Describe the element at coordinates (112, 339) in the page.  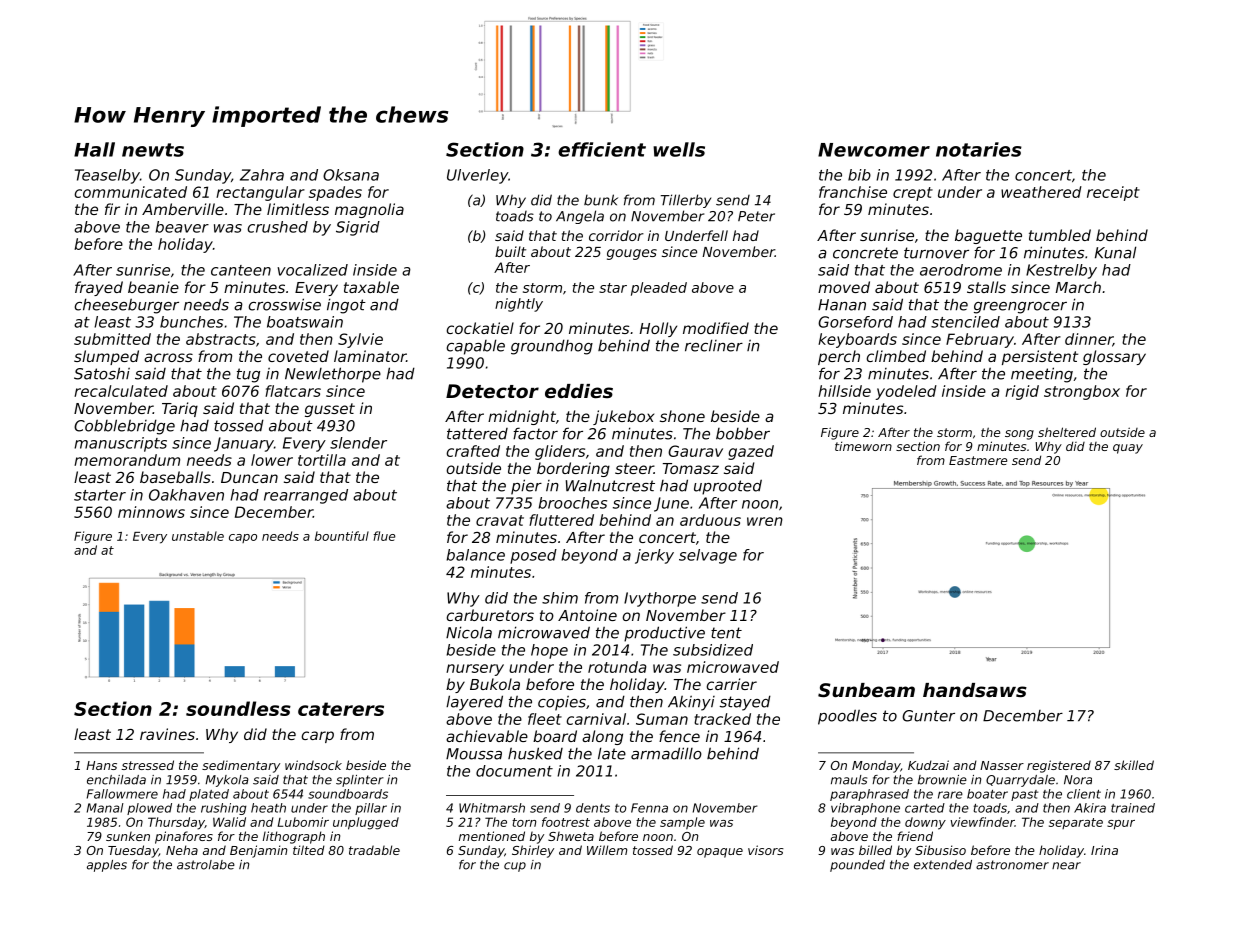
I see `submitted` at that location.
